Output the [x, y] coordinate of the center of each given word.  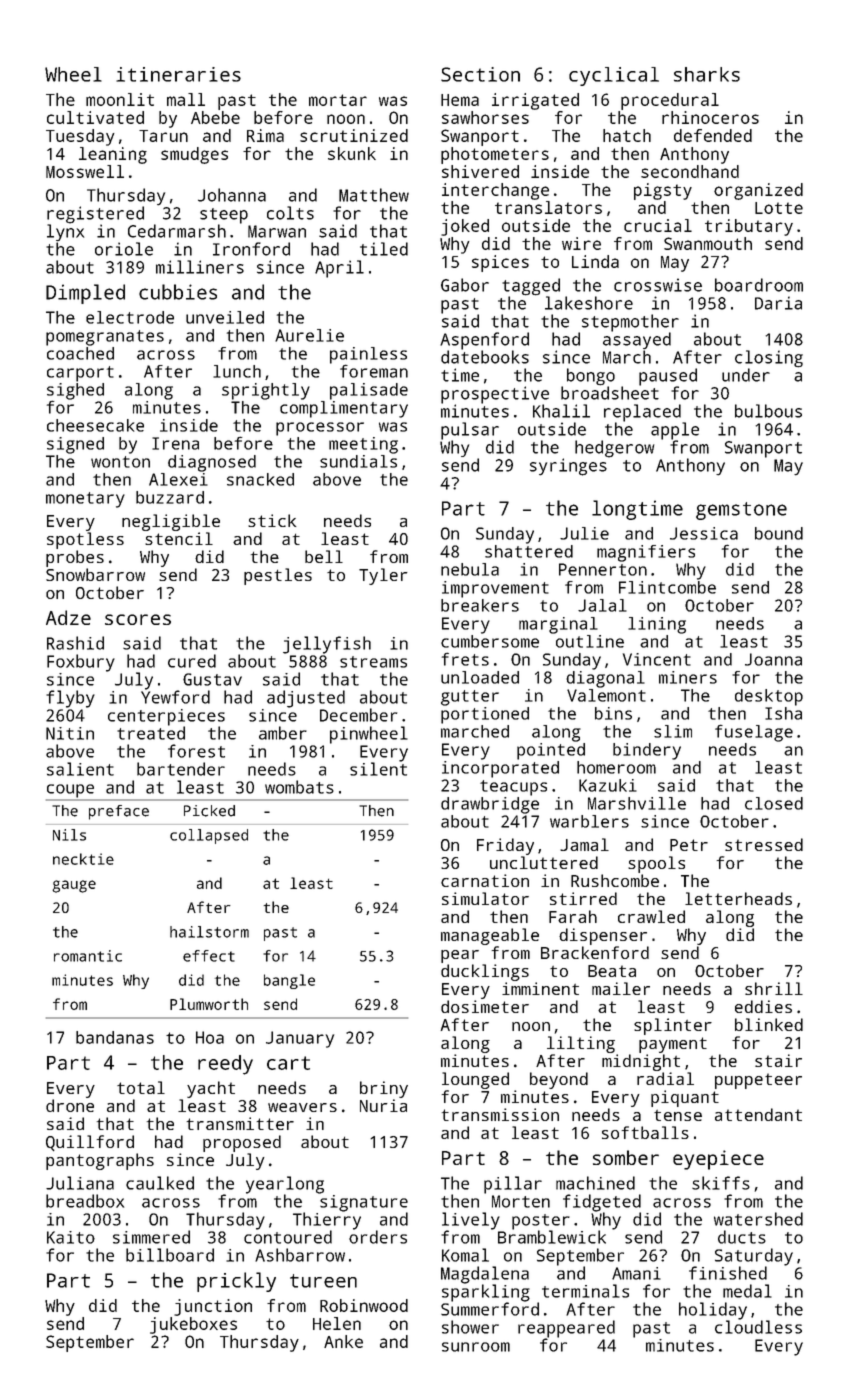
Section [480, 74]
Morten [521, 1201]
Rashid [75, 643]
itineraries [178, 74]
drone [70, 1105]
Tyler [383, 576]
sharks [707, 74]
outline [590, 641]
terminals [585, 1291]
